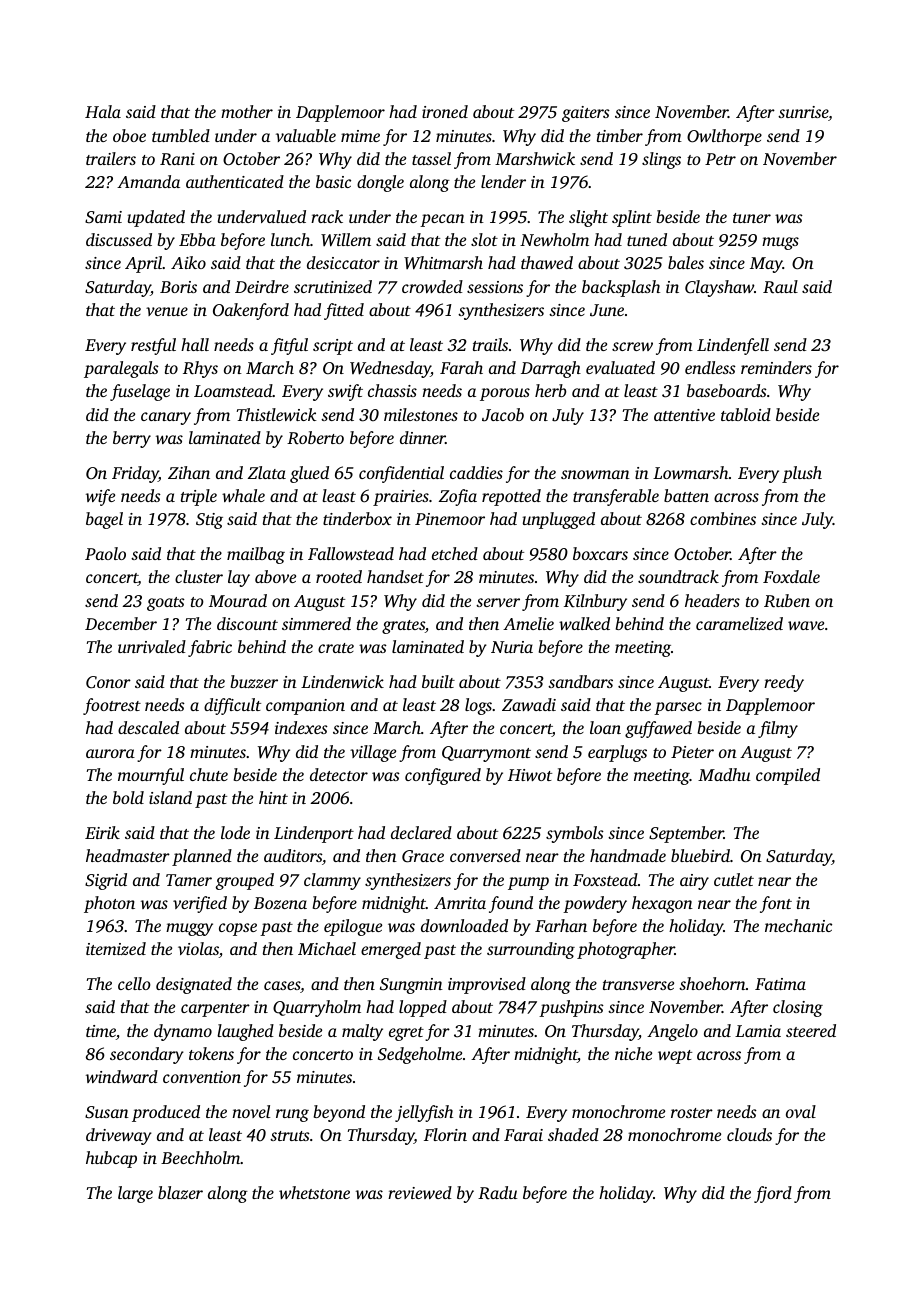 The width and height of the image is (924, 1308). What do you see at coordinates (254, 681) in the image?
I see `buzzer` at bounding box center [254, 681].
